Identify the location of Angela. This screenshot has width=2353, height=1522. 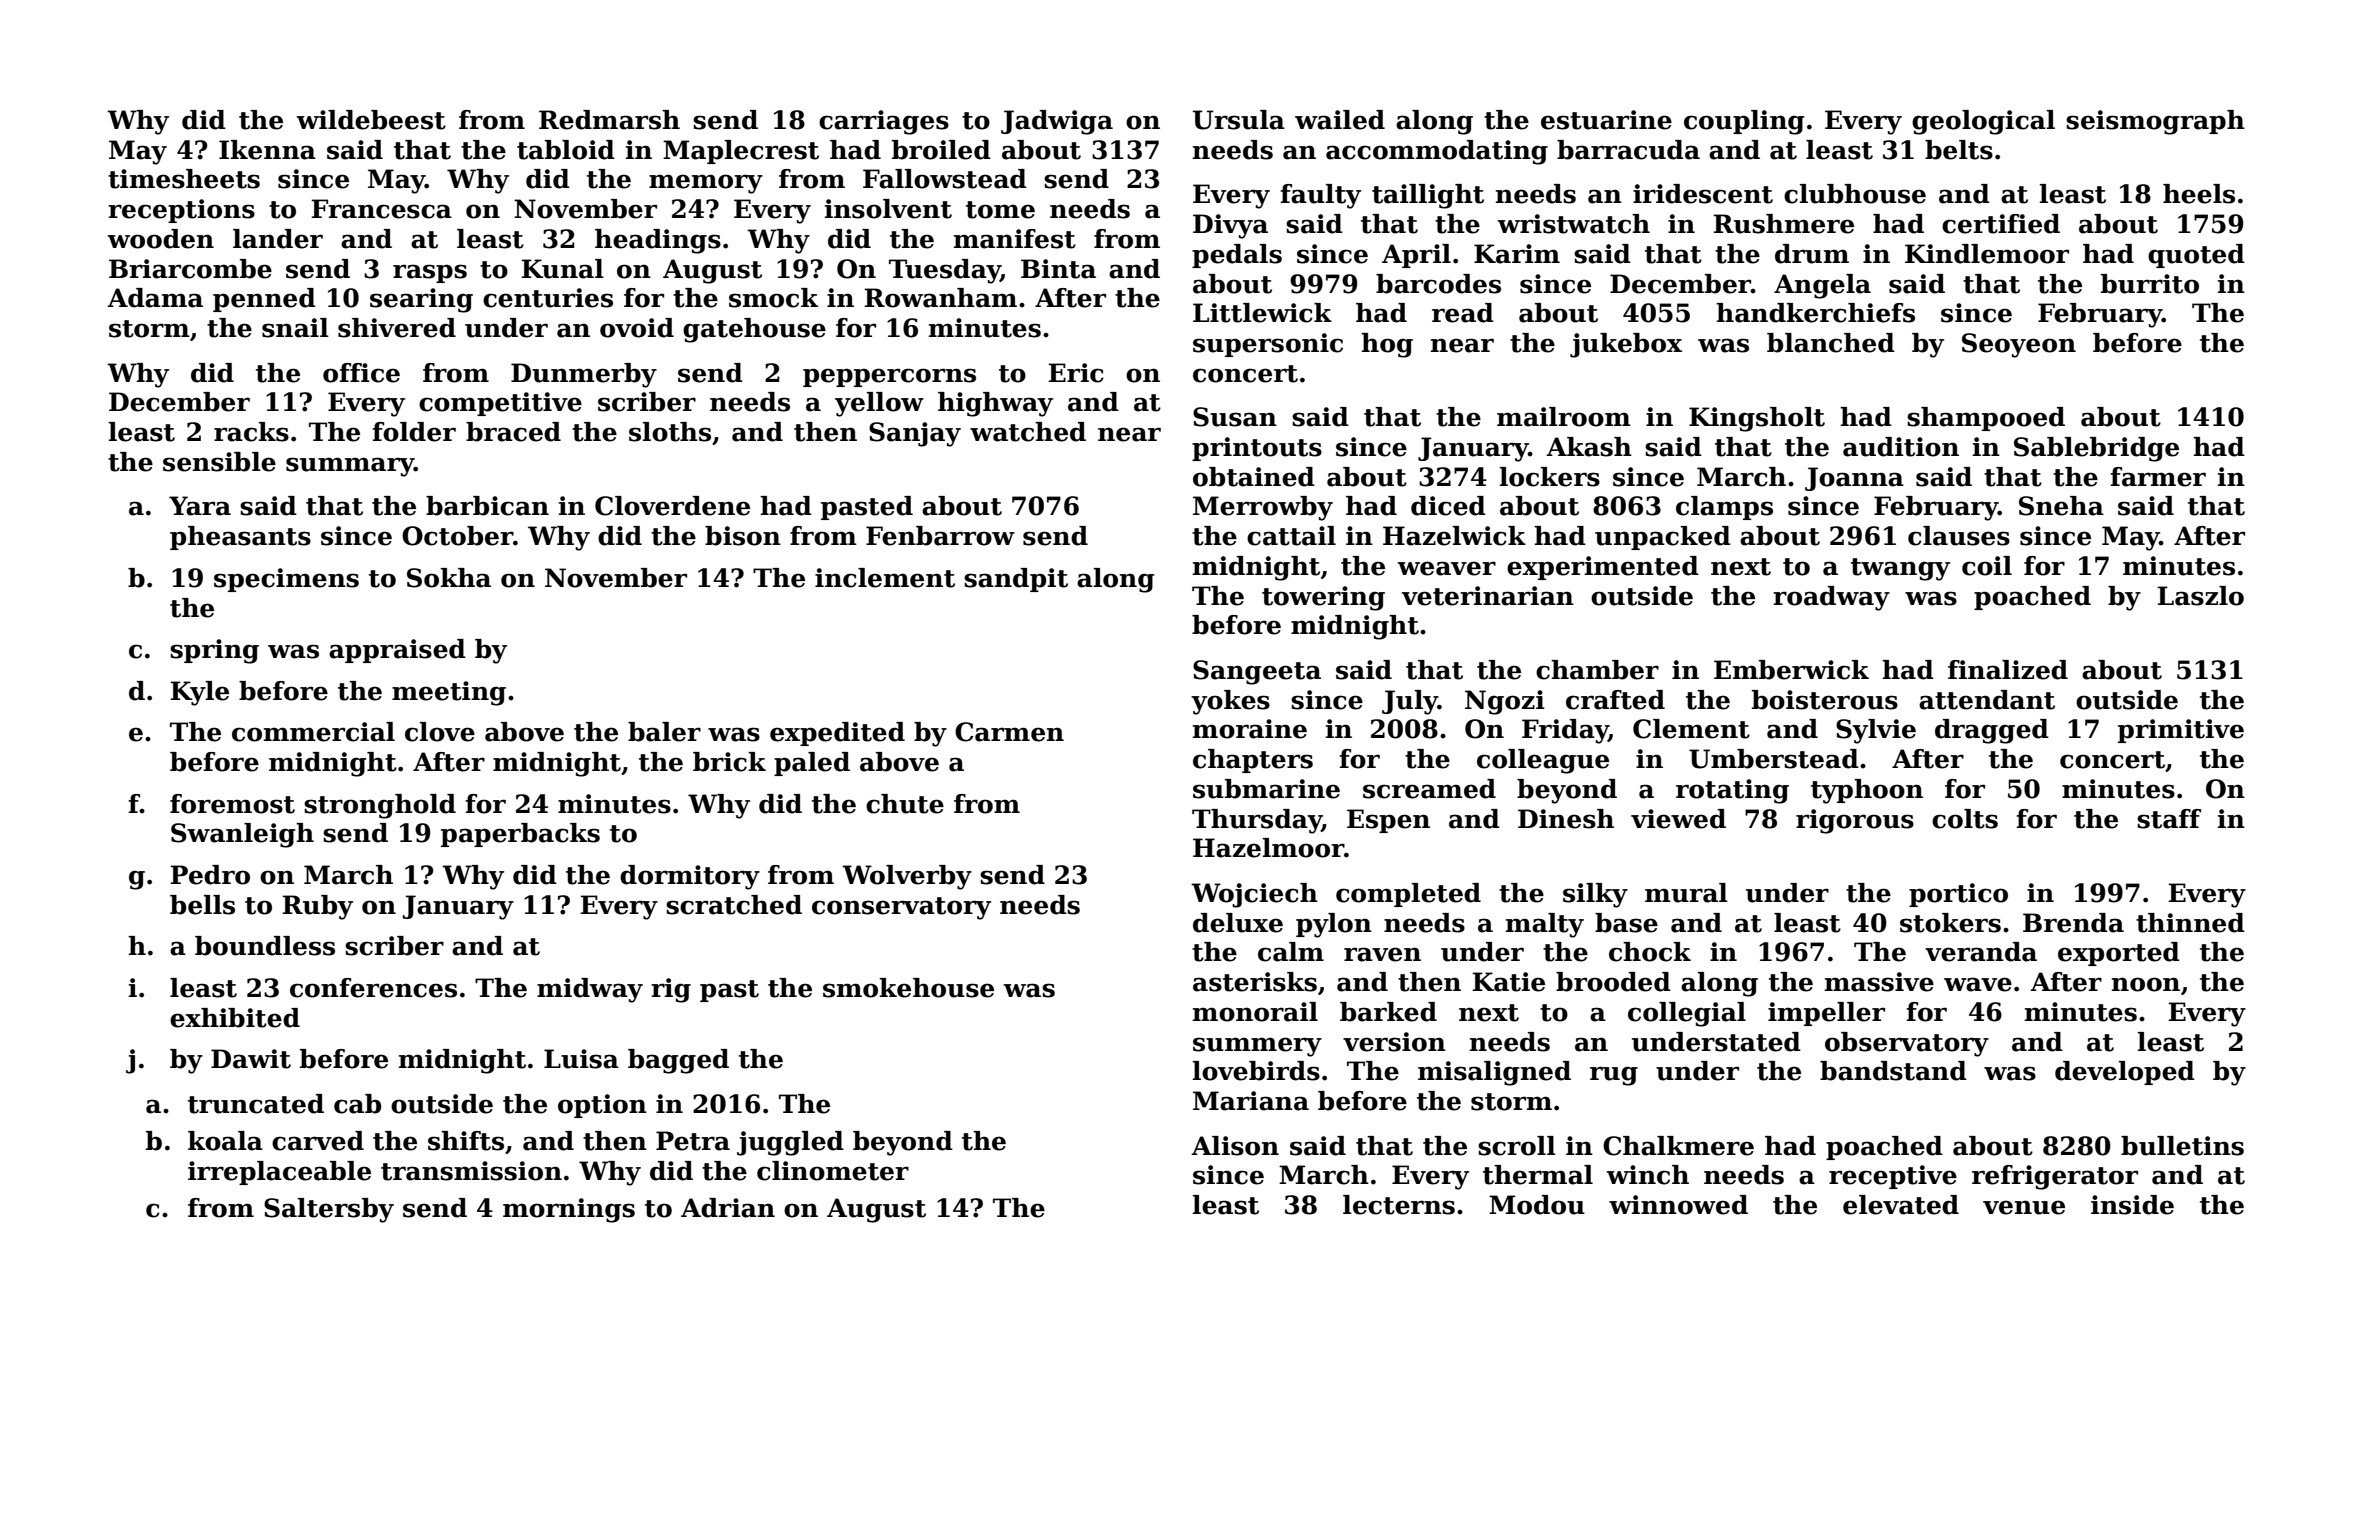
(1822, 286).
